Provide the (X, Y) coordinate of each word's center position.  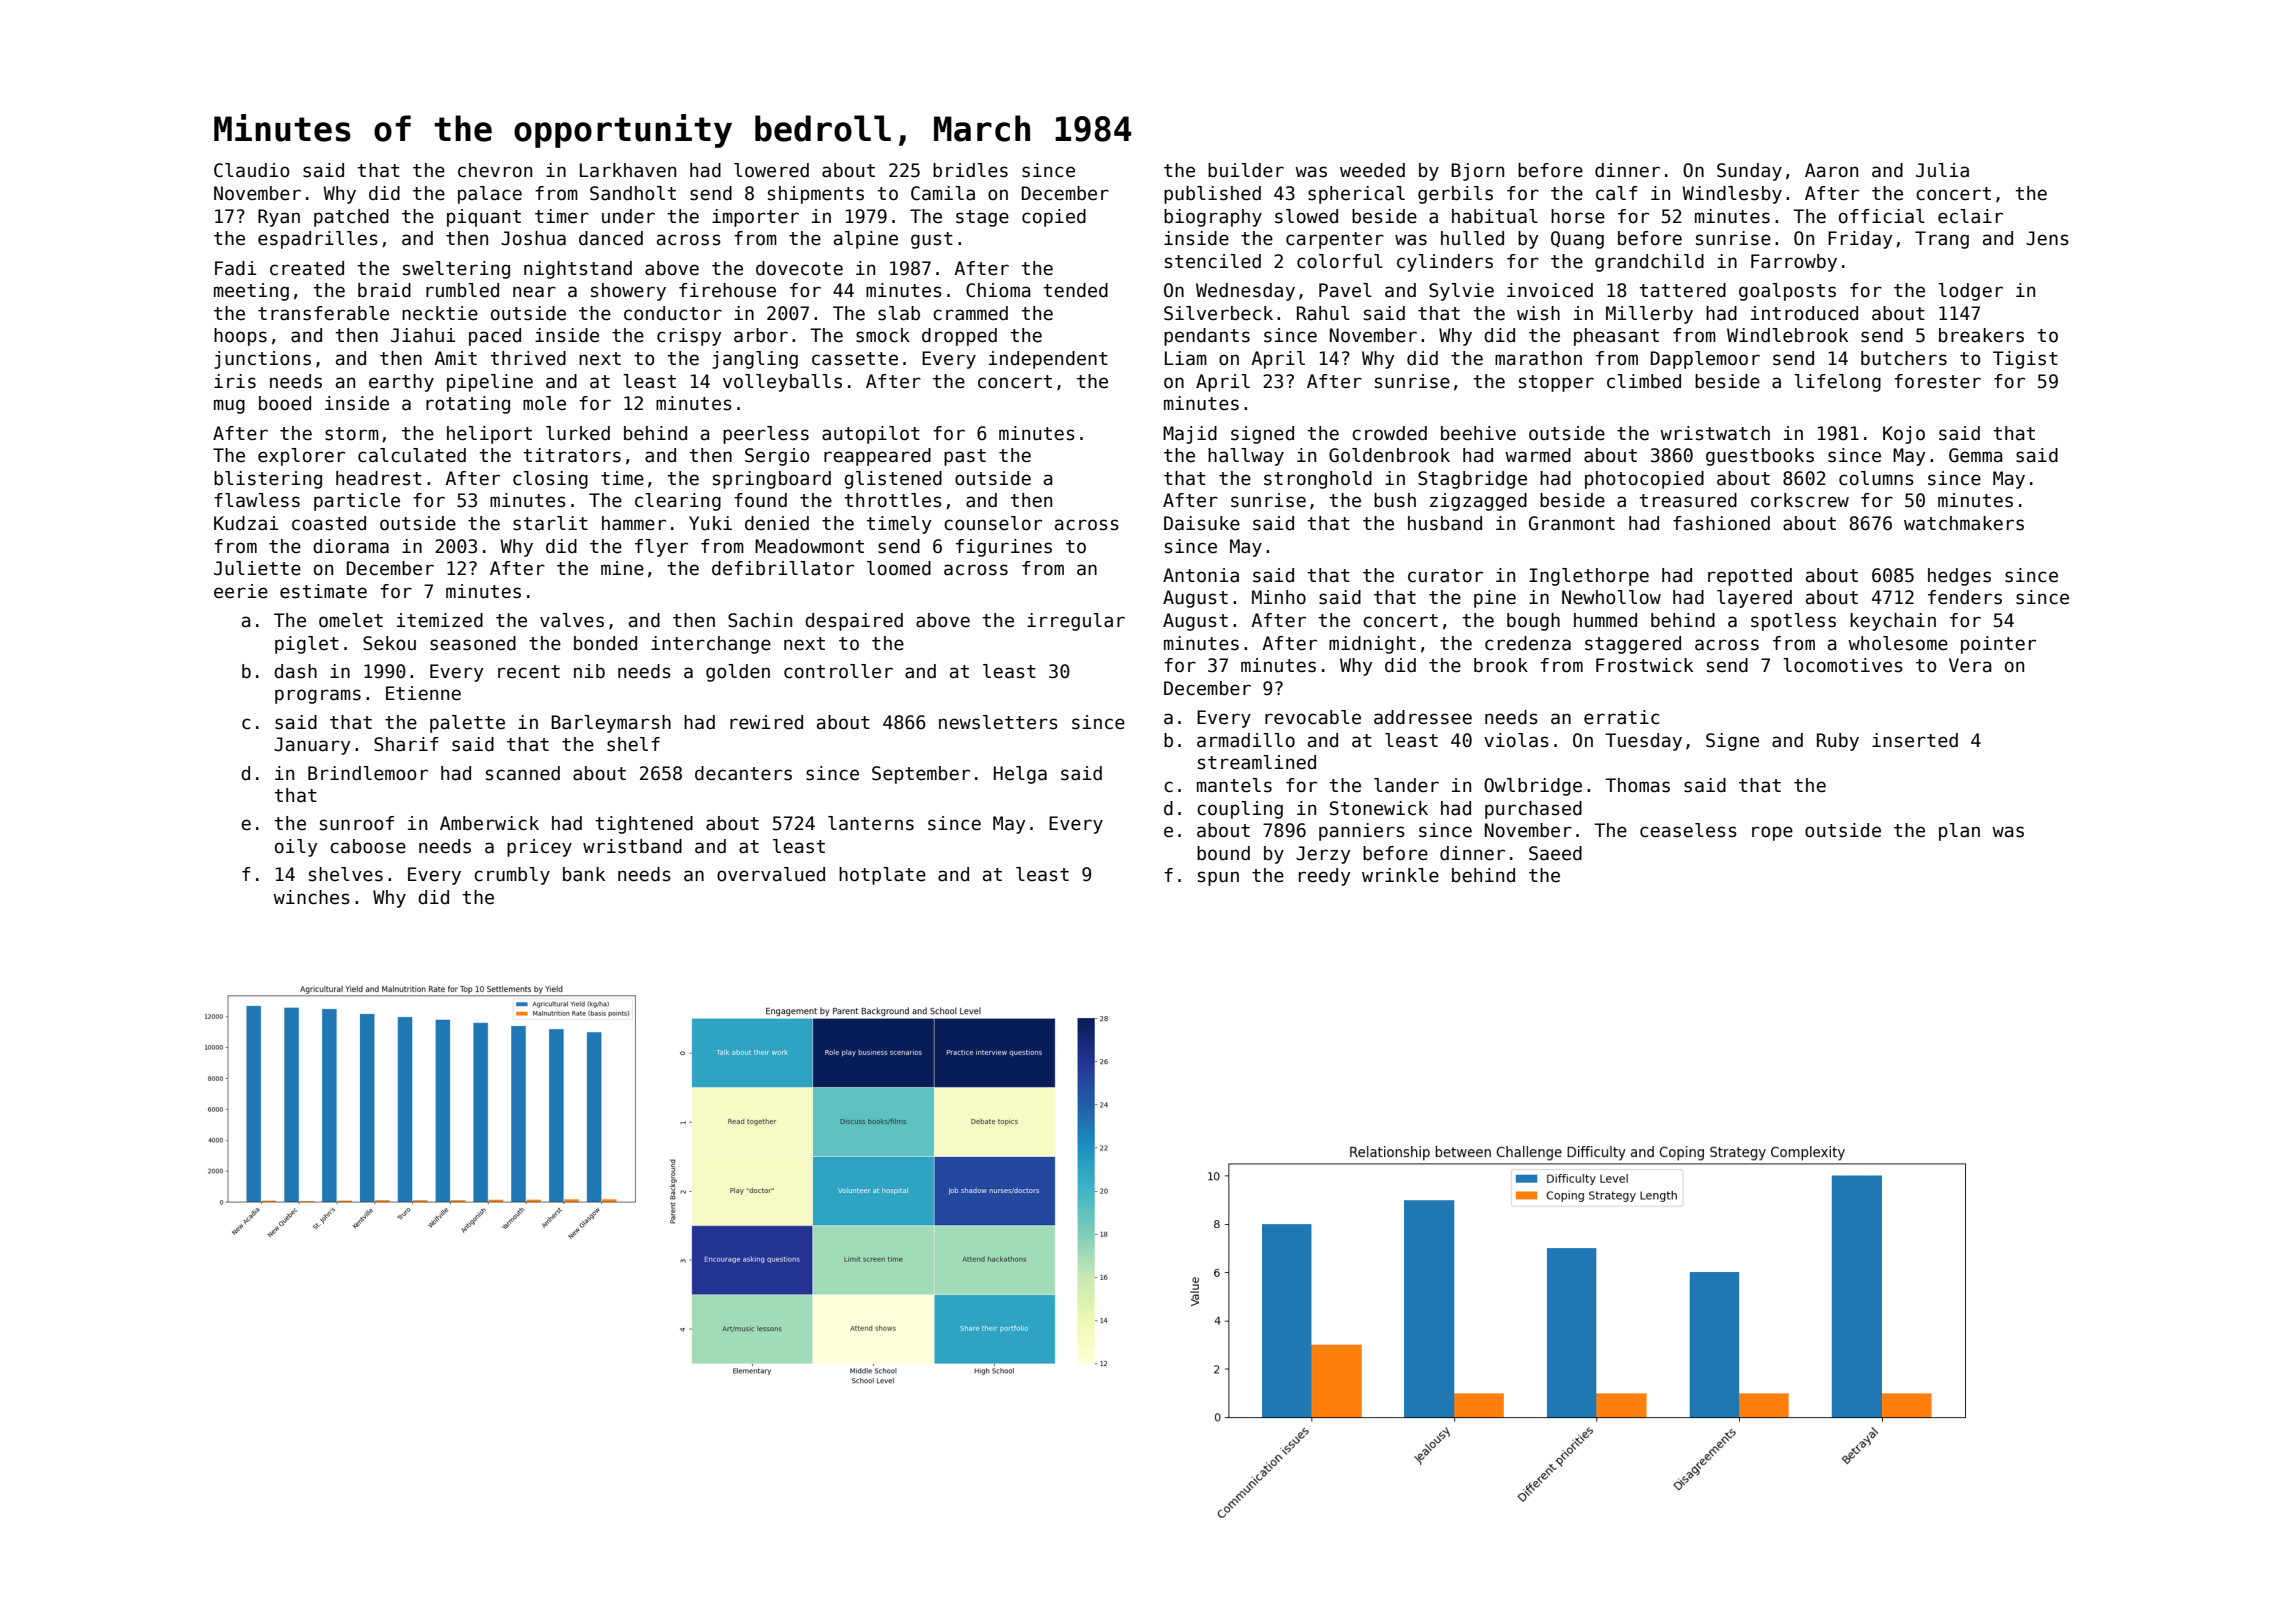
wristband (632, 846)
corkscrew (1800, 500)
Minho (1279, 597)
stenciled (1213, 261)
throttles (893, 500)
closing (550, 480)
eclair (1970, 216)
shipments (816, 195)
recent (529, 672)
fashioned (1721, 523)
